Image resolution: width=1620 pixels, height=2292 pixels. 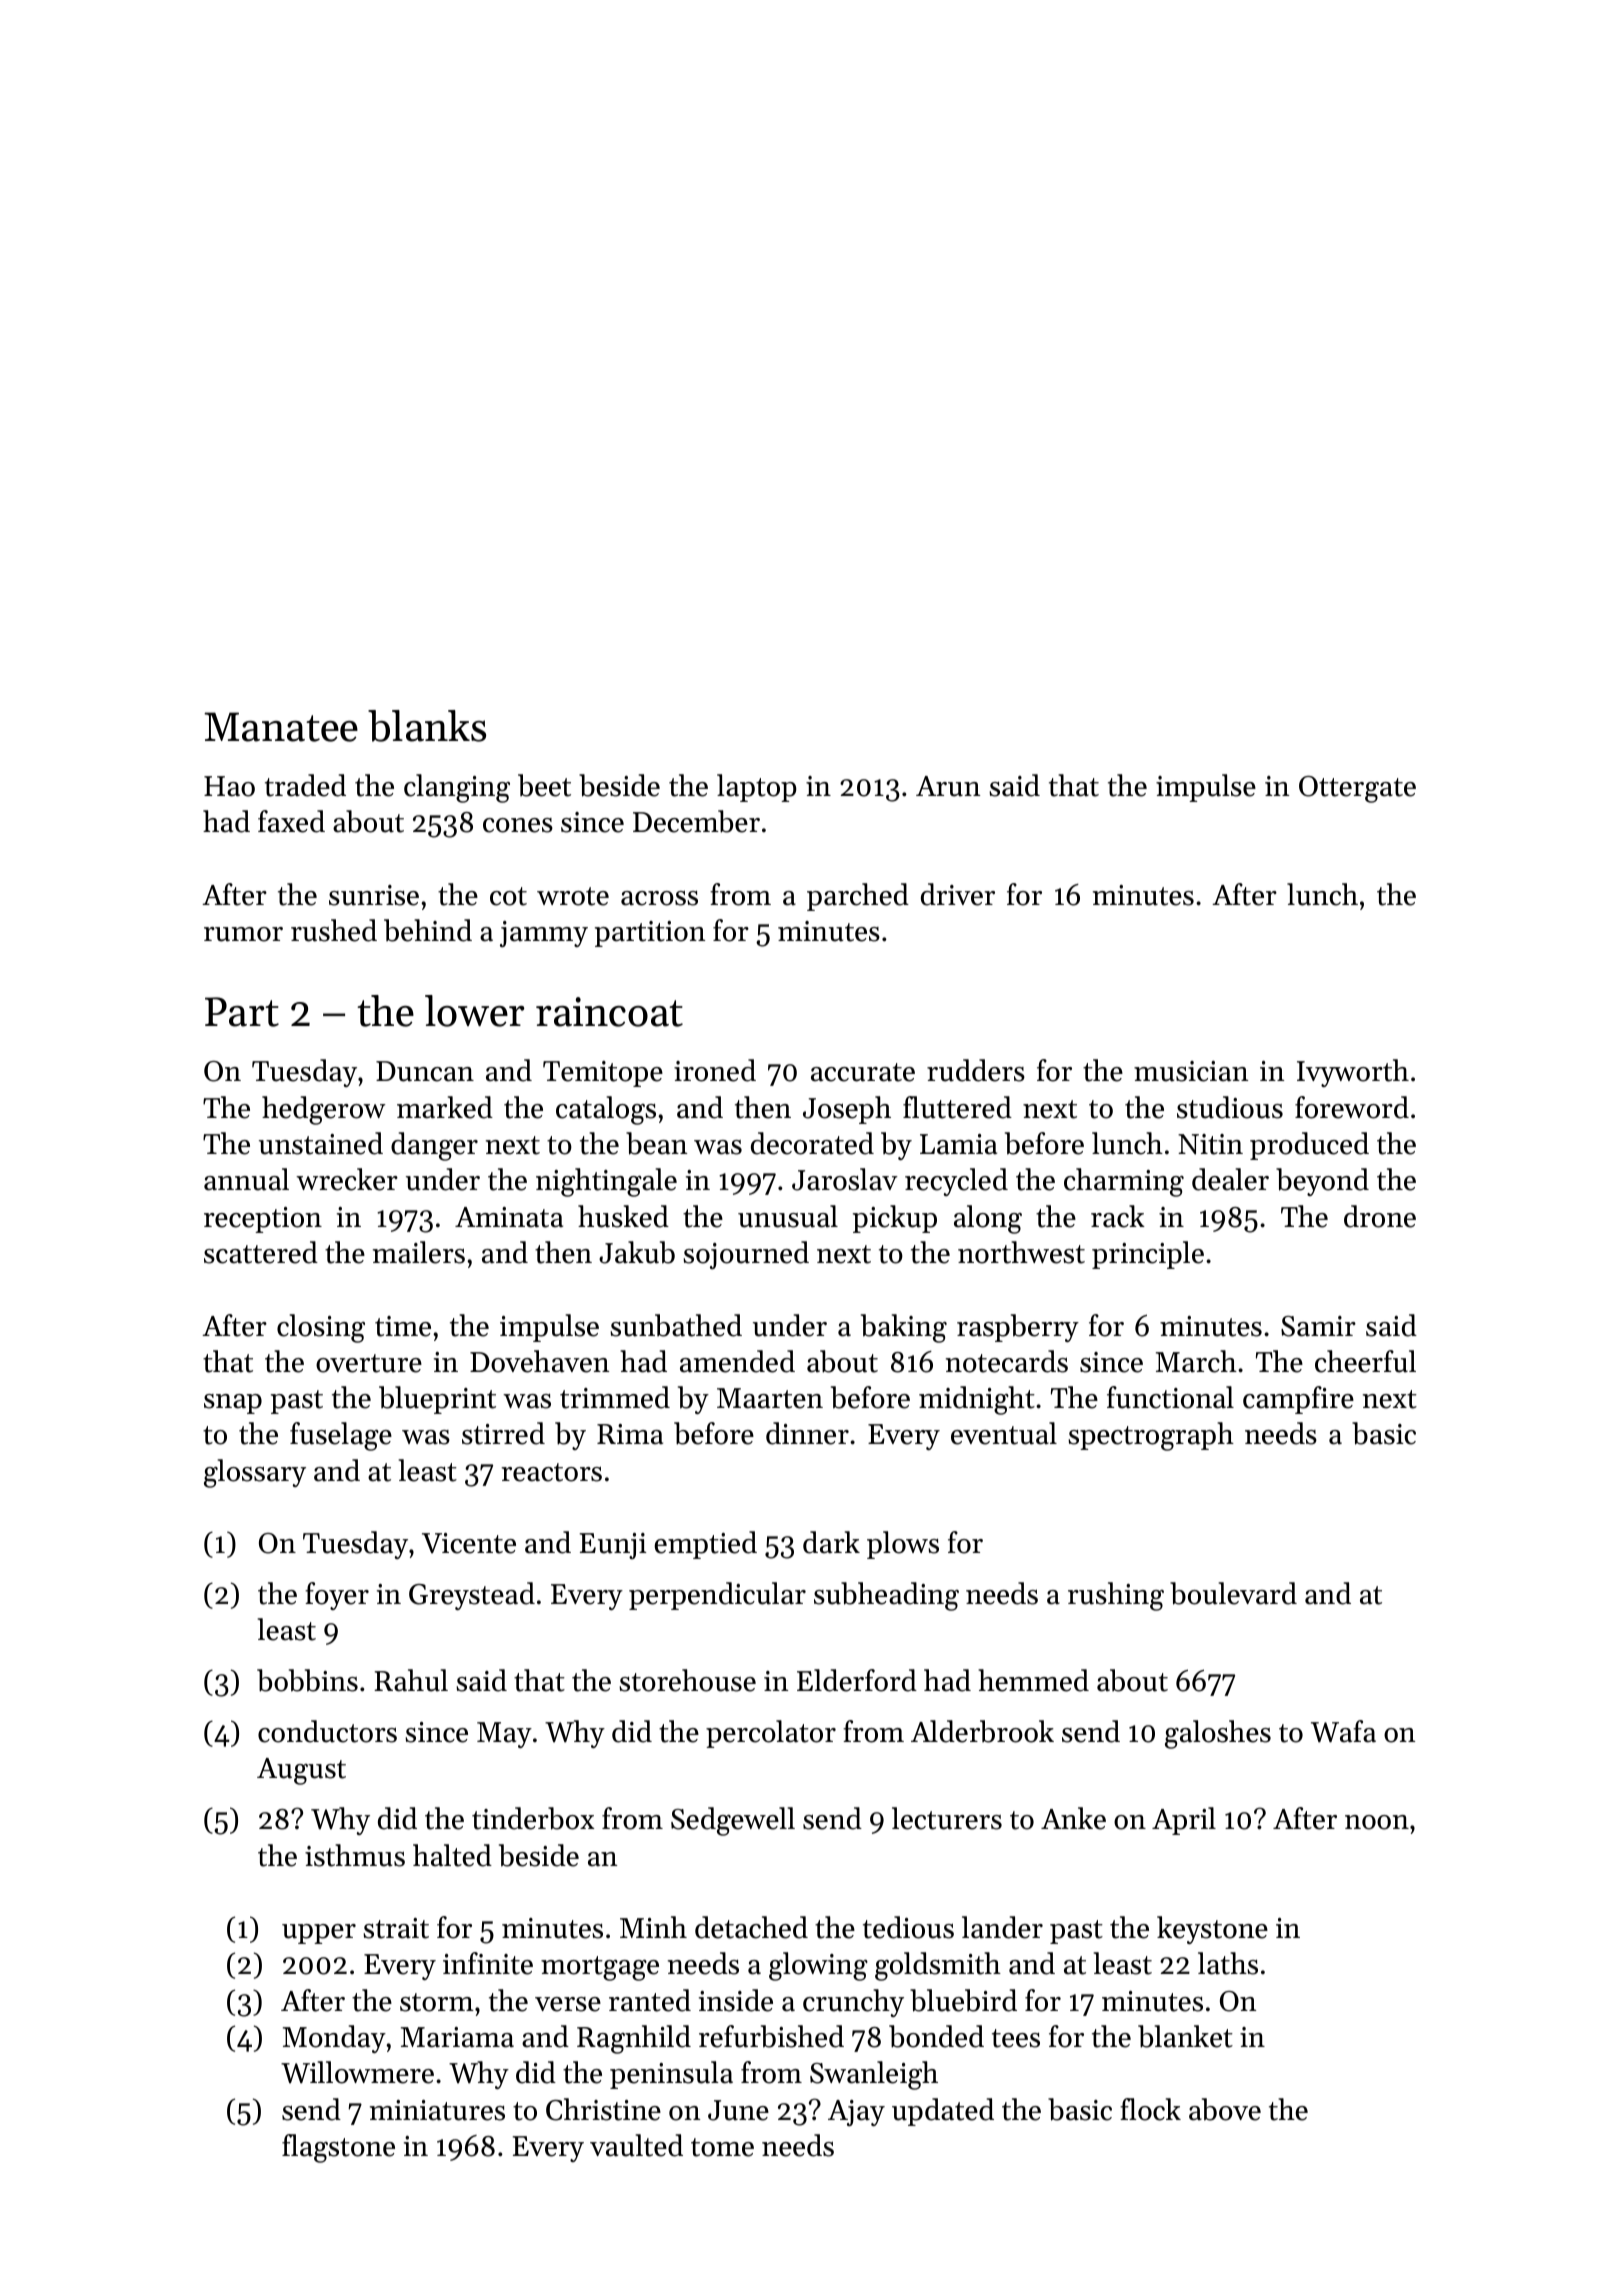 I want to click on rushing, so click(x=1116, y=1596).
